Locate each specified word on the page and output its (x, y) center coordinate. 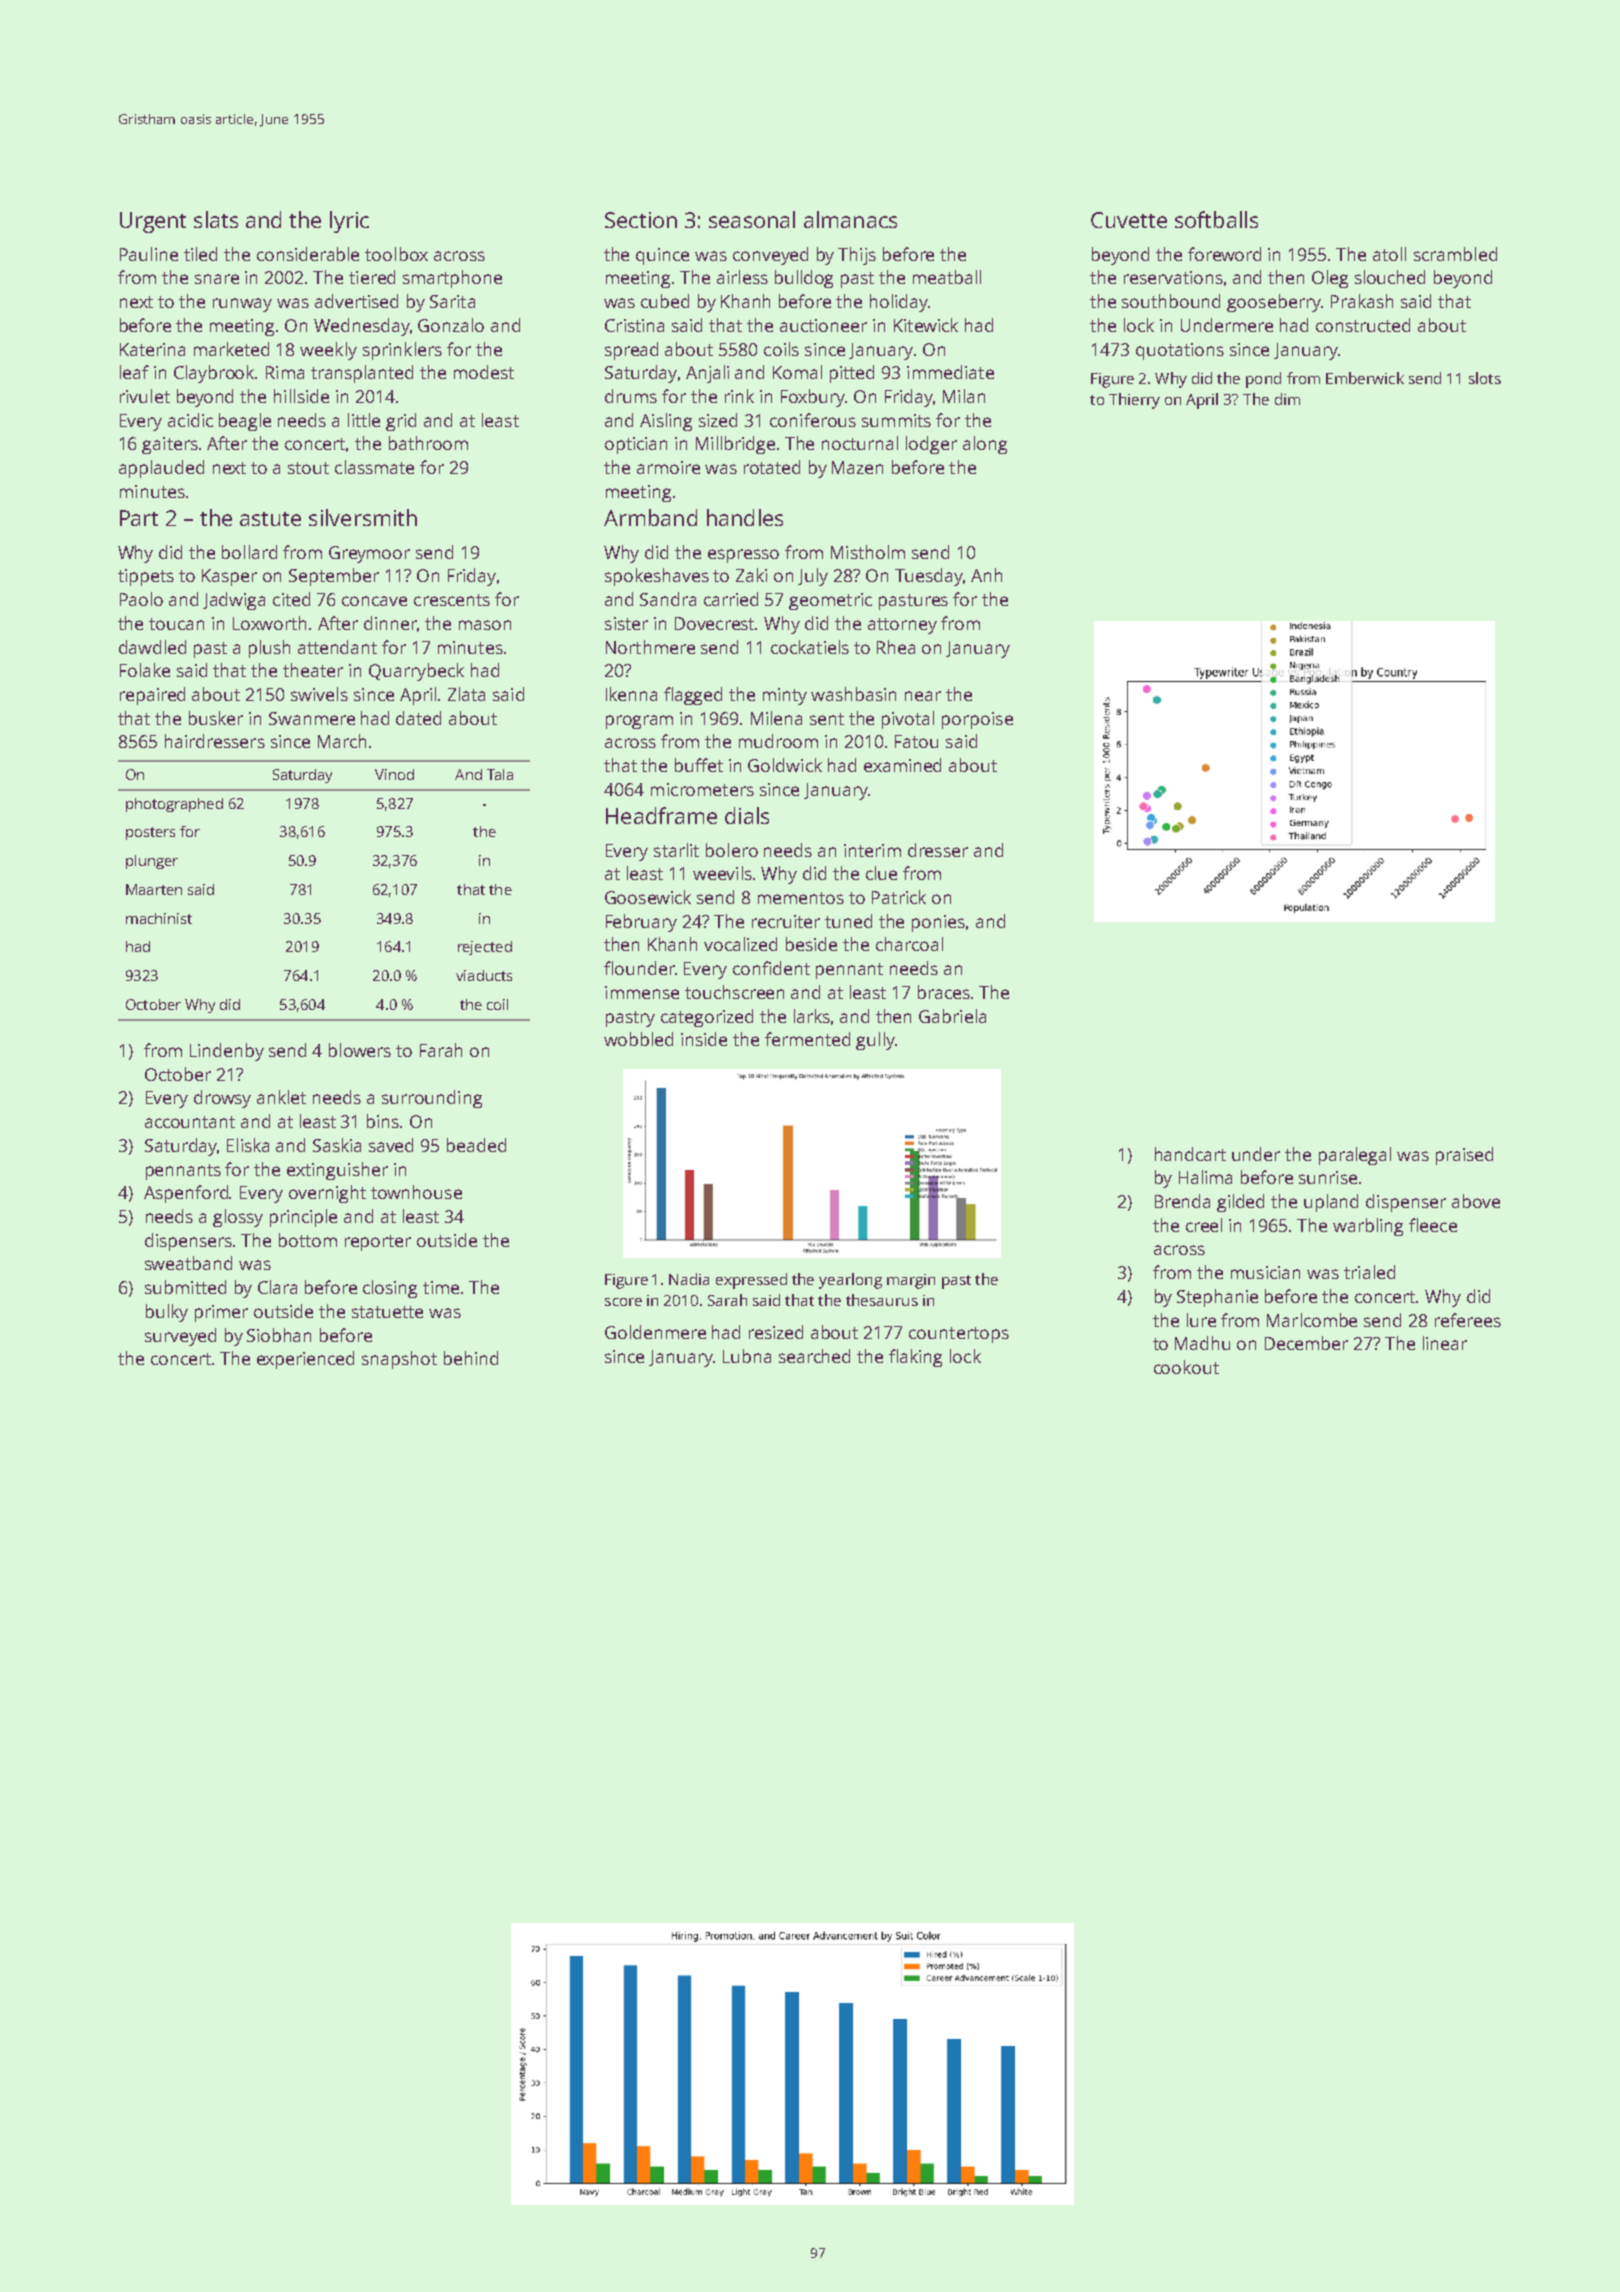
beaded (476, 1145)
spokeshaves (657, 577)
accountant (190, 1122)
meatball (947, 277)
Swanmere (312, 718)
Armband (650, 517)
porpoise (977, 720)
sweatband (188, 1263)
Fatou (916, 741)
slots (1485, 378)
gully (875, 1041)
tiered (372, 277)
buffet (699, 765)
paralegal (1355, 1156)
